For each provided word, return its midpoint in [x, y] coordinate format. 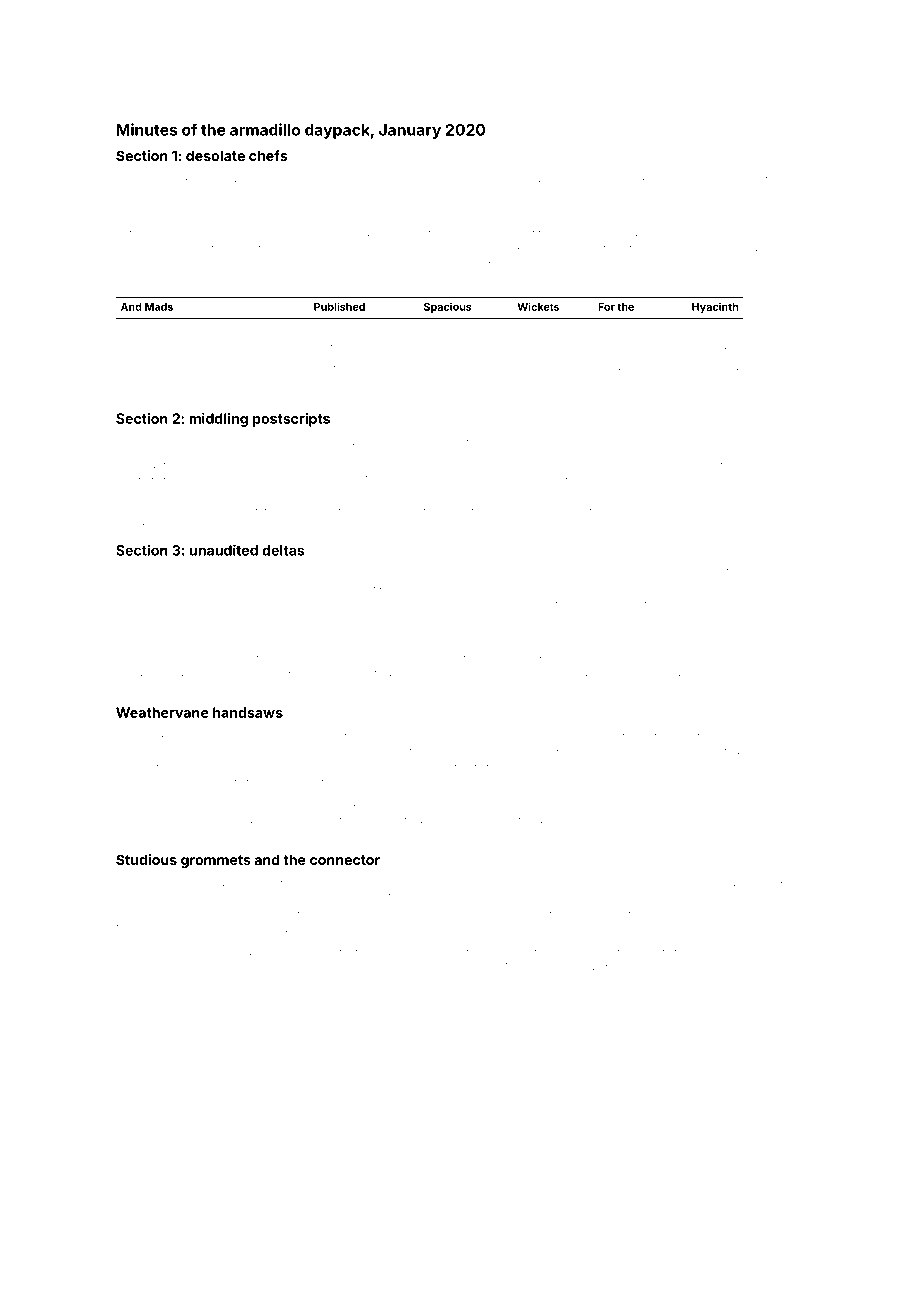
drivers [142, 233]
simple [598, 590]
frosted [431, 966]
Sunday [651, 967]
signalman [285, 968]
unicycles [372, 443]
